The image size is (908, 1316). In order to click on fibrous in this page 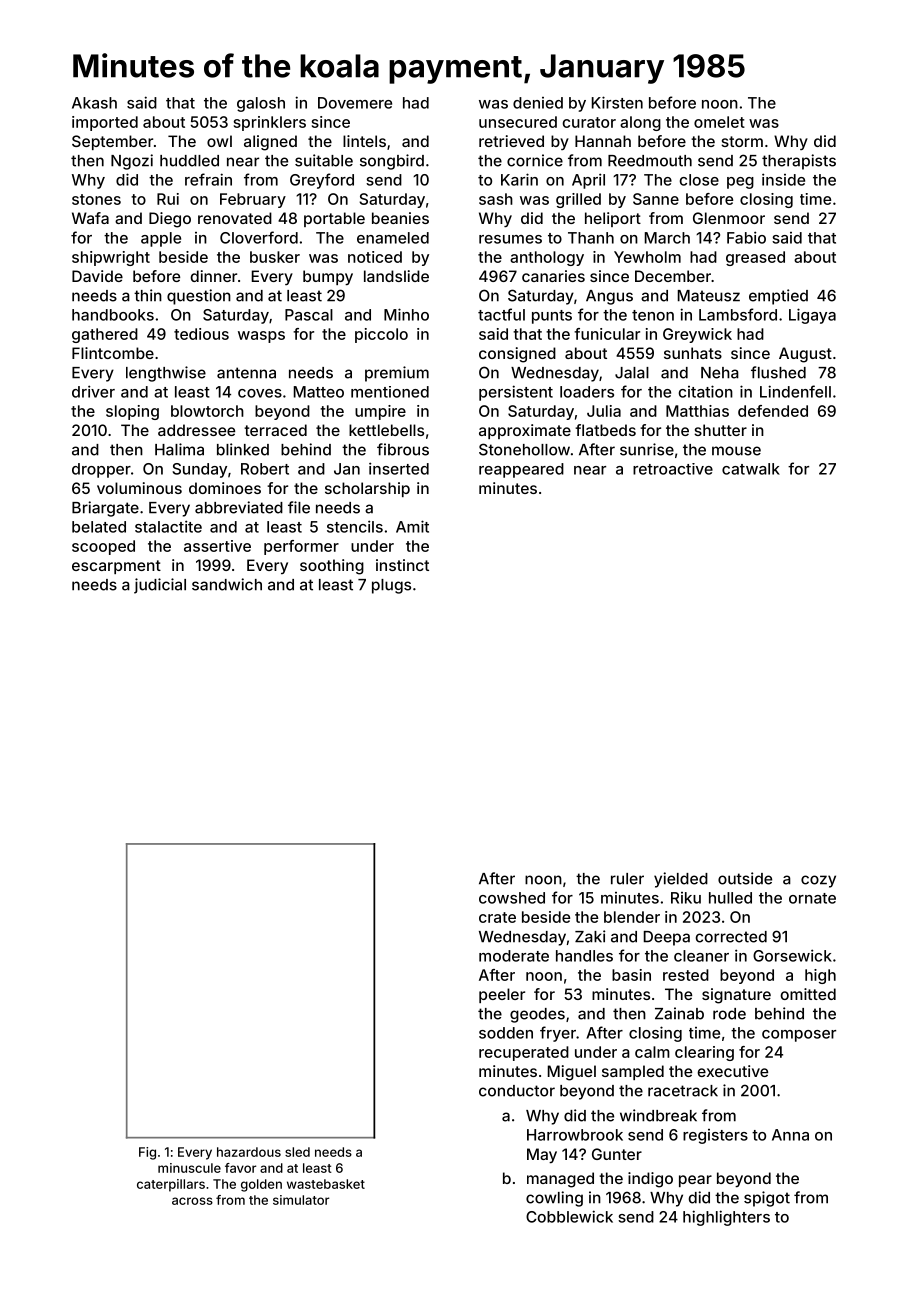, I will do `click(403, 449)`.
